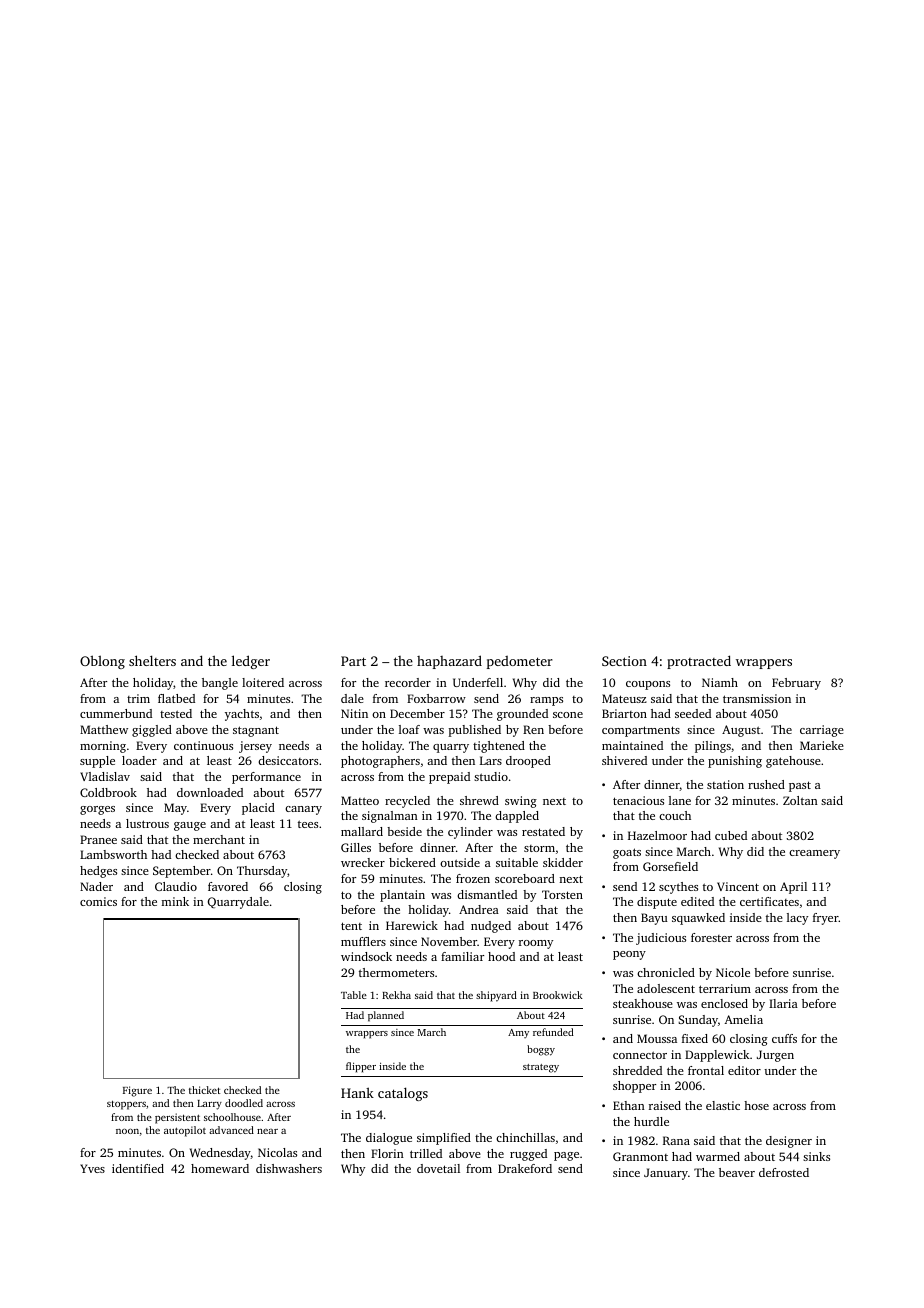 The image size is (924, 1308). I want to click on bickered, so click(412, 862).
